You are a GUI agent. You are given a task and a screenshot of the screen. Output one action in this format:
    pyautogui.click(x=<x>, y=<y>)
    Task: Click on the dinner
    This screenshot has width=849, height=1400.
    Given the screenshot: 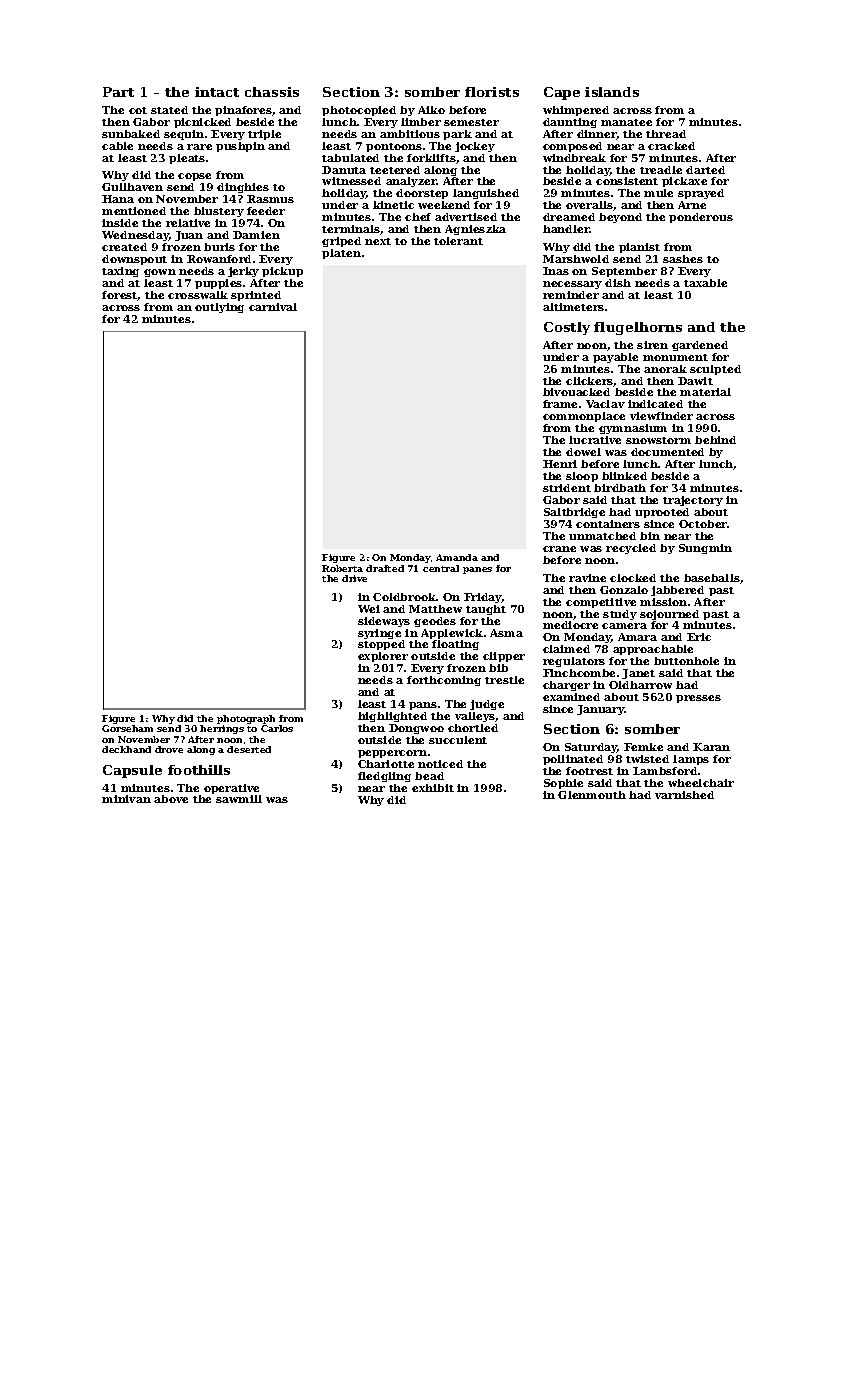 What is the action you would take?
    pyautogui.click(x=597, y=135)
